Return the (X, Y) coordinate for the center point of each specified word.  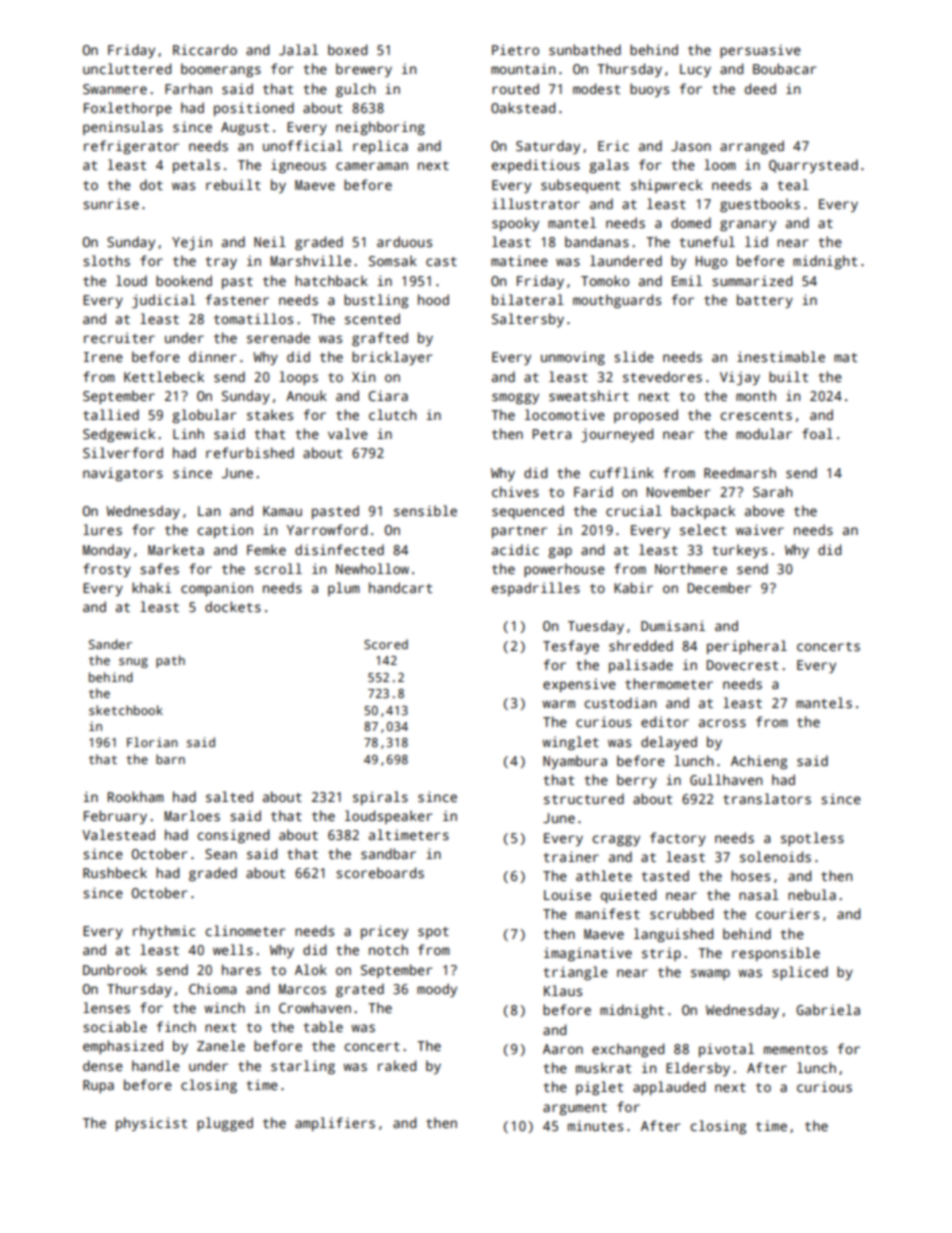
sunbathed (585, 49)
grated (360, 990)
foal (817, 433)
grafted (380, 339)
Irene (103, 357)
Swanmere (115, 89)
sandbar (388, 853)
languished (673, 935)
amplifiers (335, 1124)
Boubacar (784, 68)
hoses (750, 875)
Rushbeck (115, 872)
